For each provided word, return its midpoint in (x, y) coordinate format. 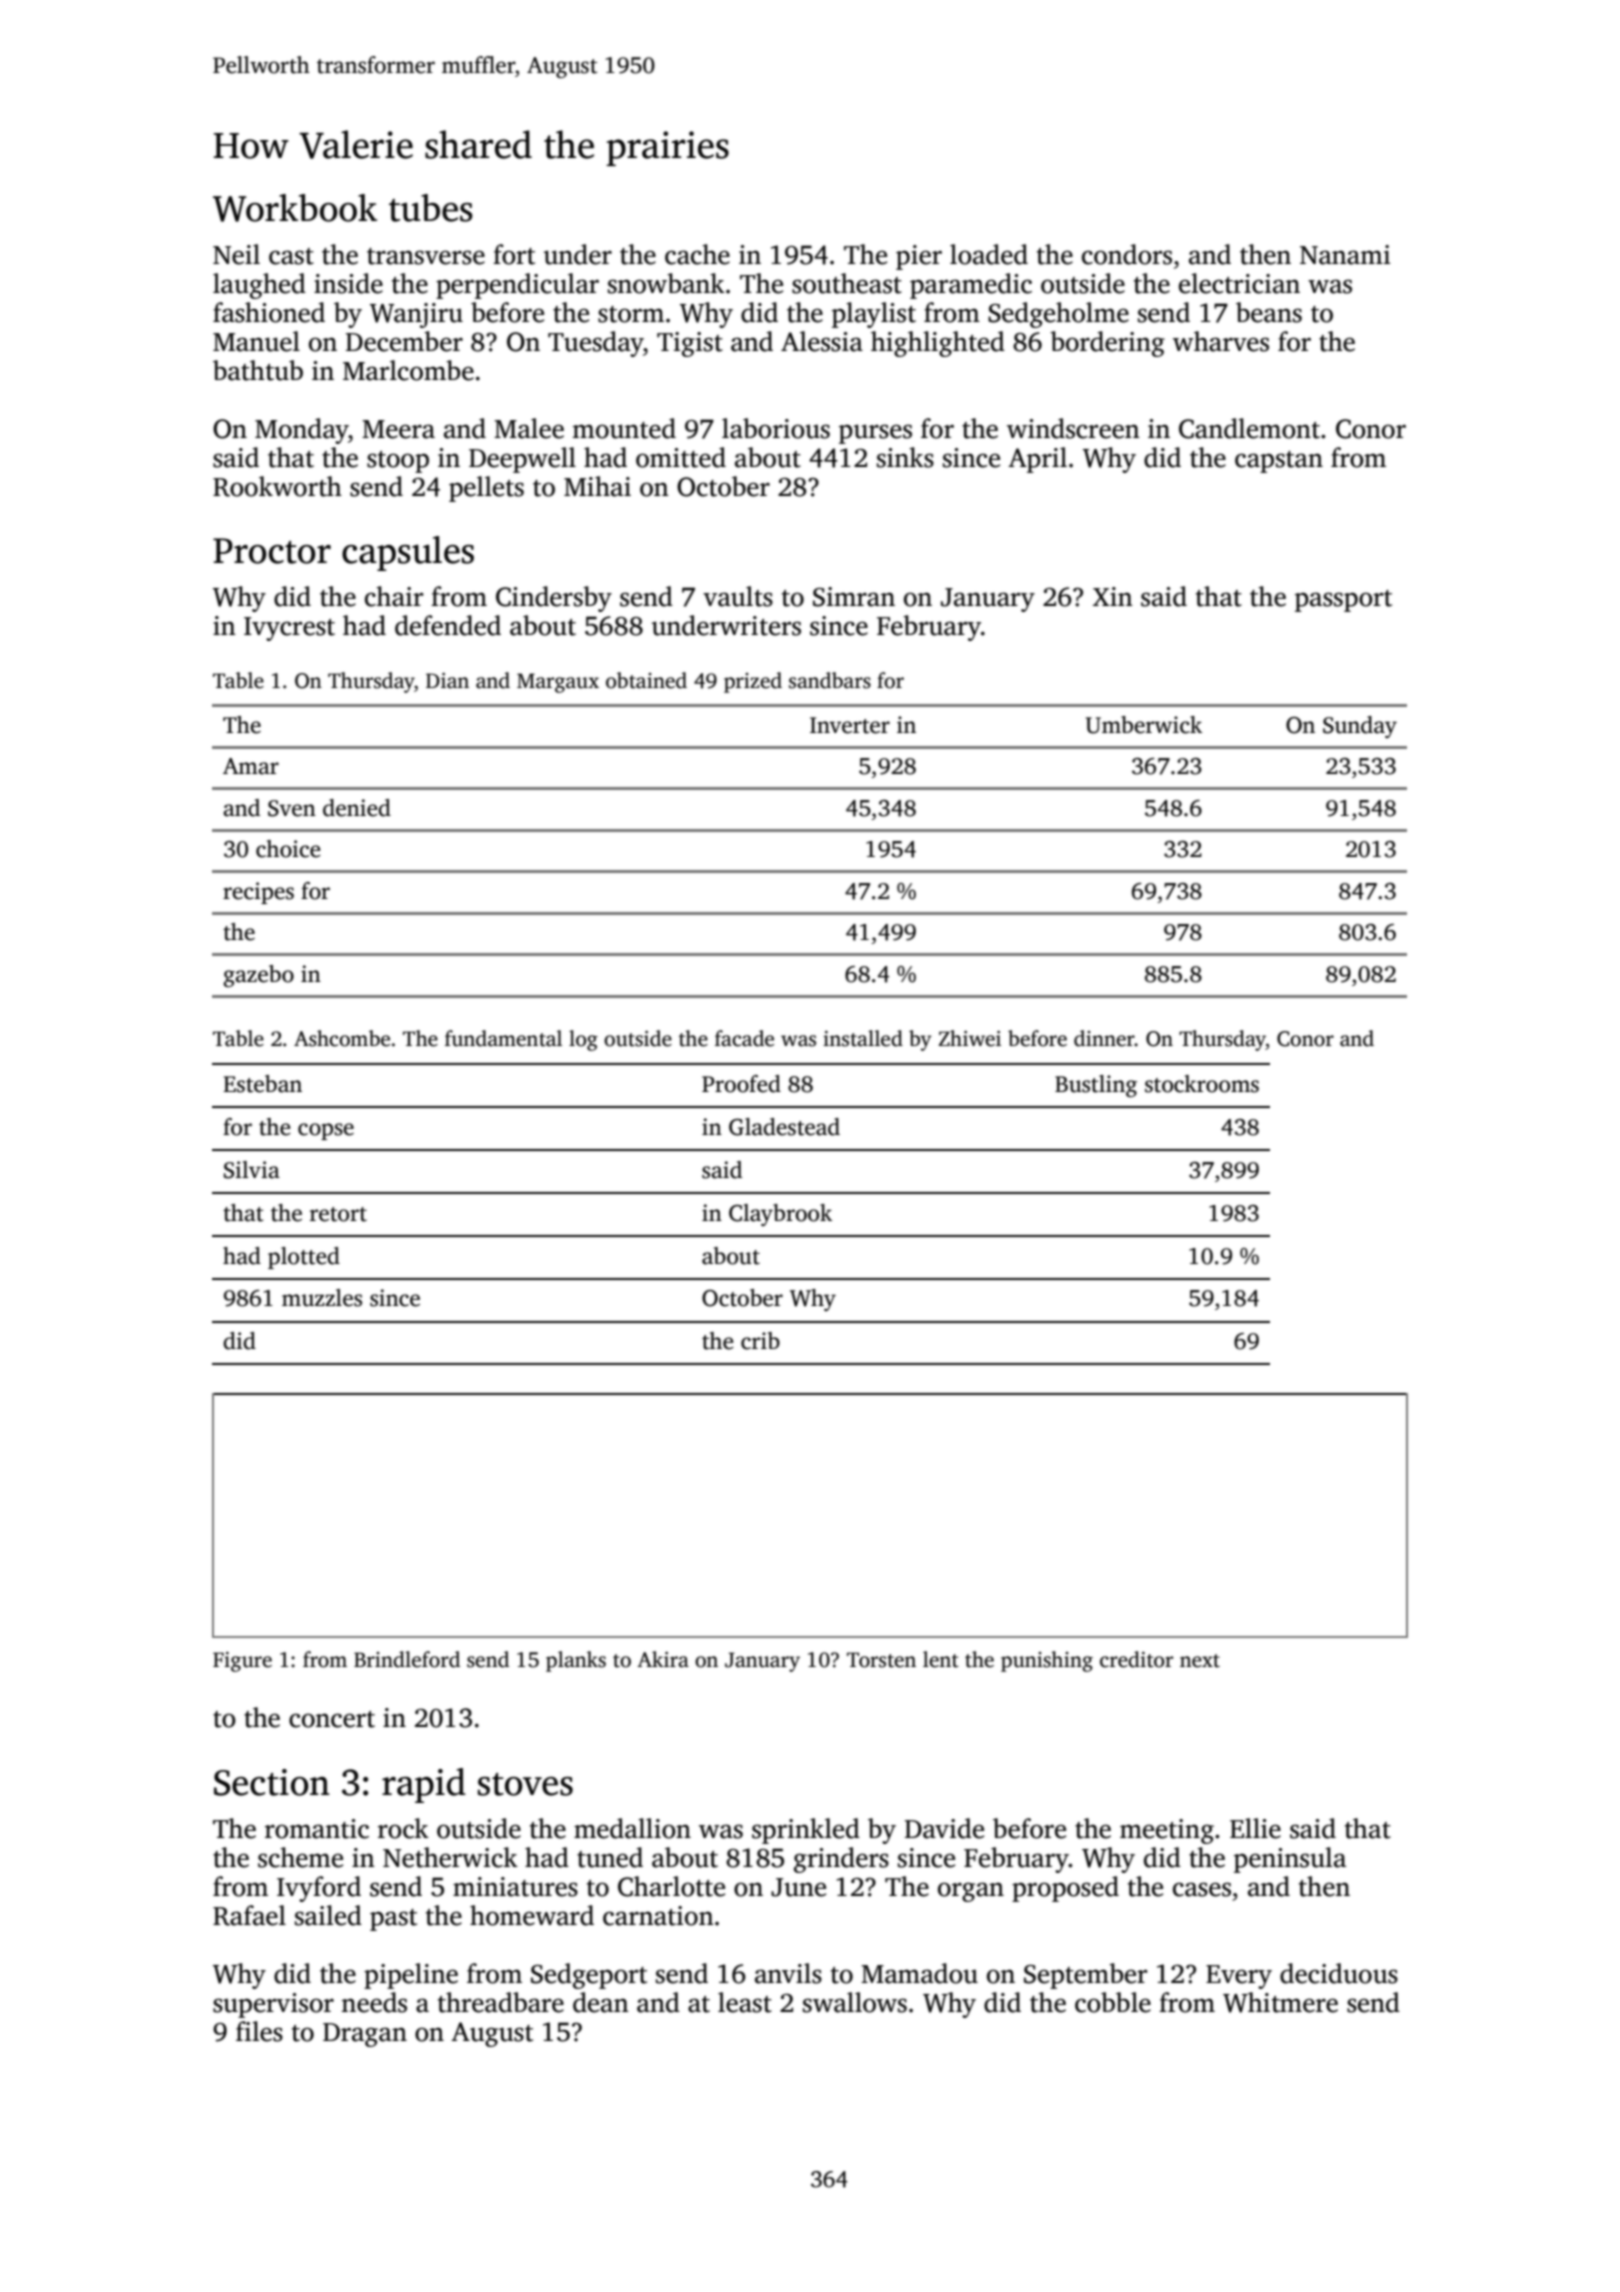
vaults (738, 596)
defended (448, 625)
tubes (431, 208)
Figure (242, 1662)
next (1200, 1661)
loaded (989, 254)
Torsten (881, 1660)
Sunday (1360, 727)
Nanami (1345, 255)
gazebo (258, 976)
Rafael (249, 1915)
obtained (646, 680)
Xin (1113, 596)
